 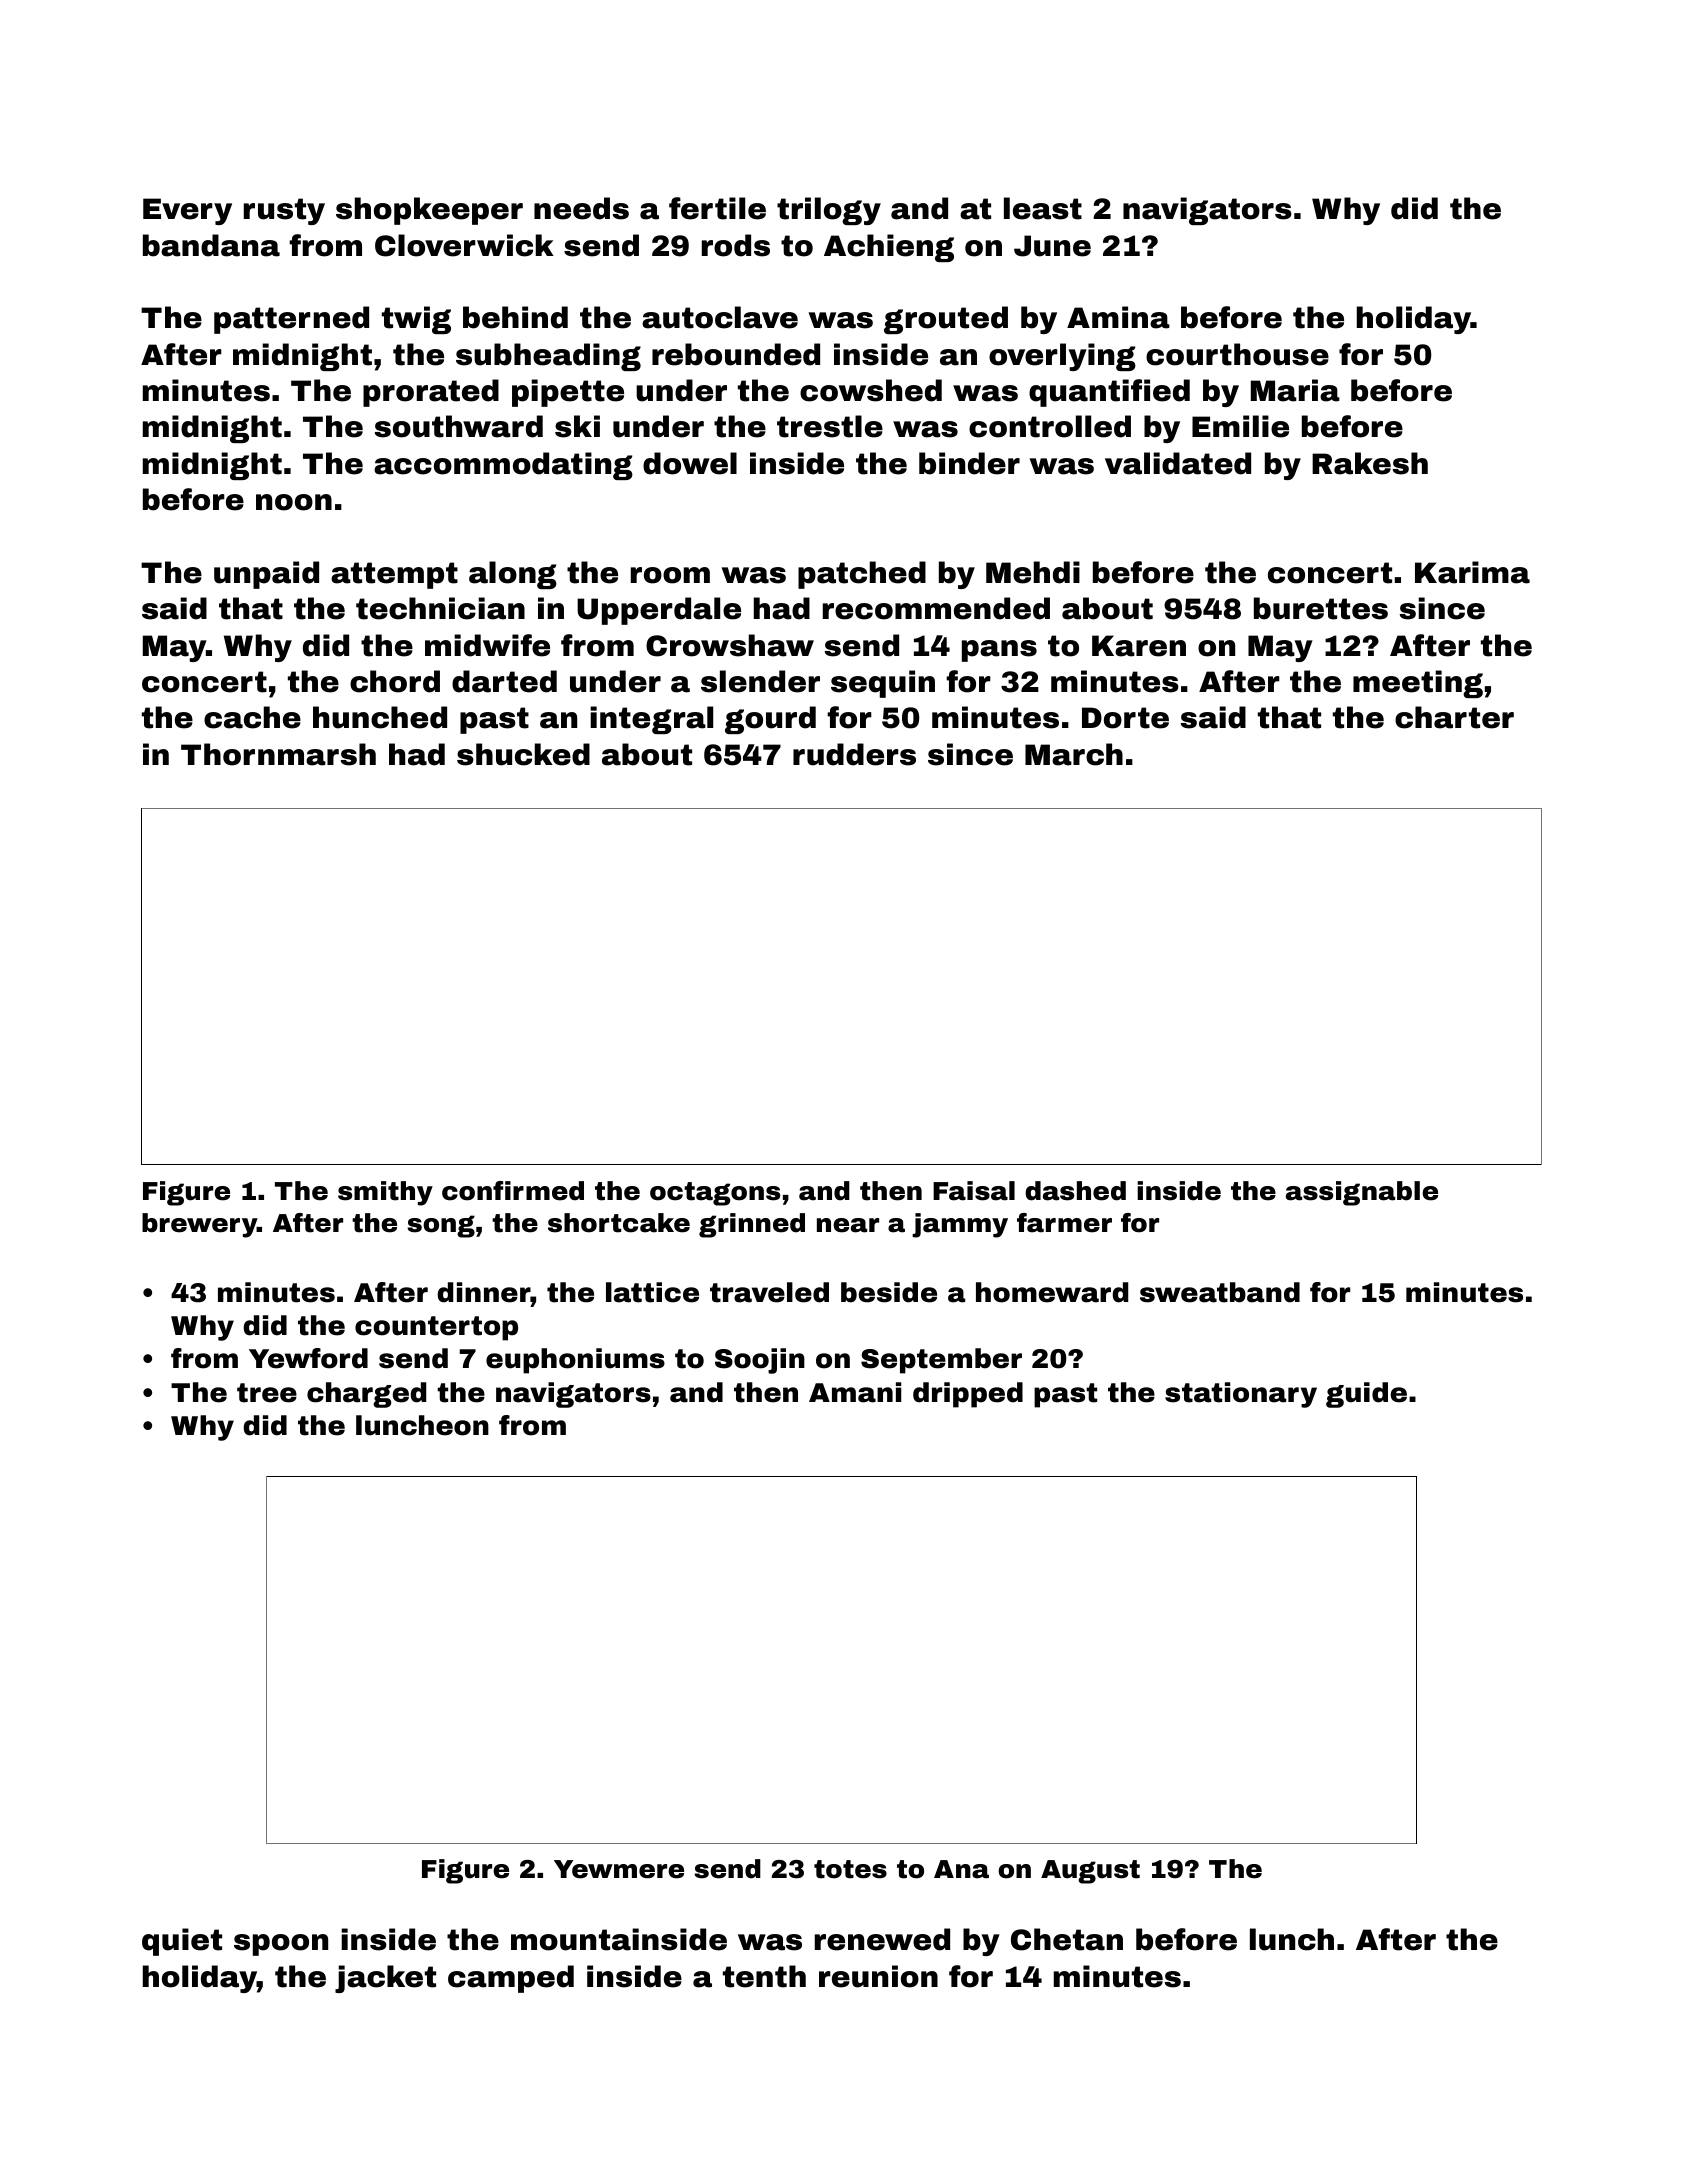 I want to click on rusty, so click(x=284, y=211).
